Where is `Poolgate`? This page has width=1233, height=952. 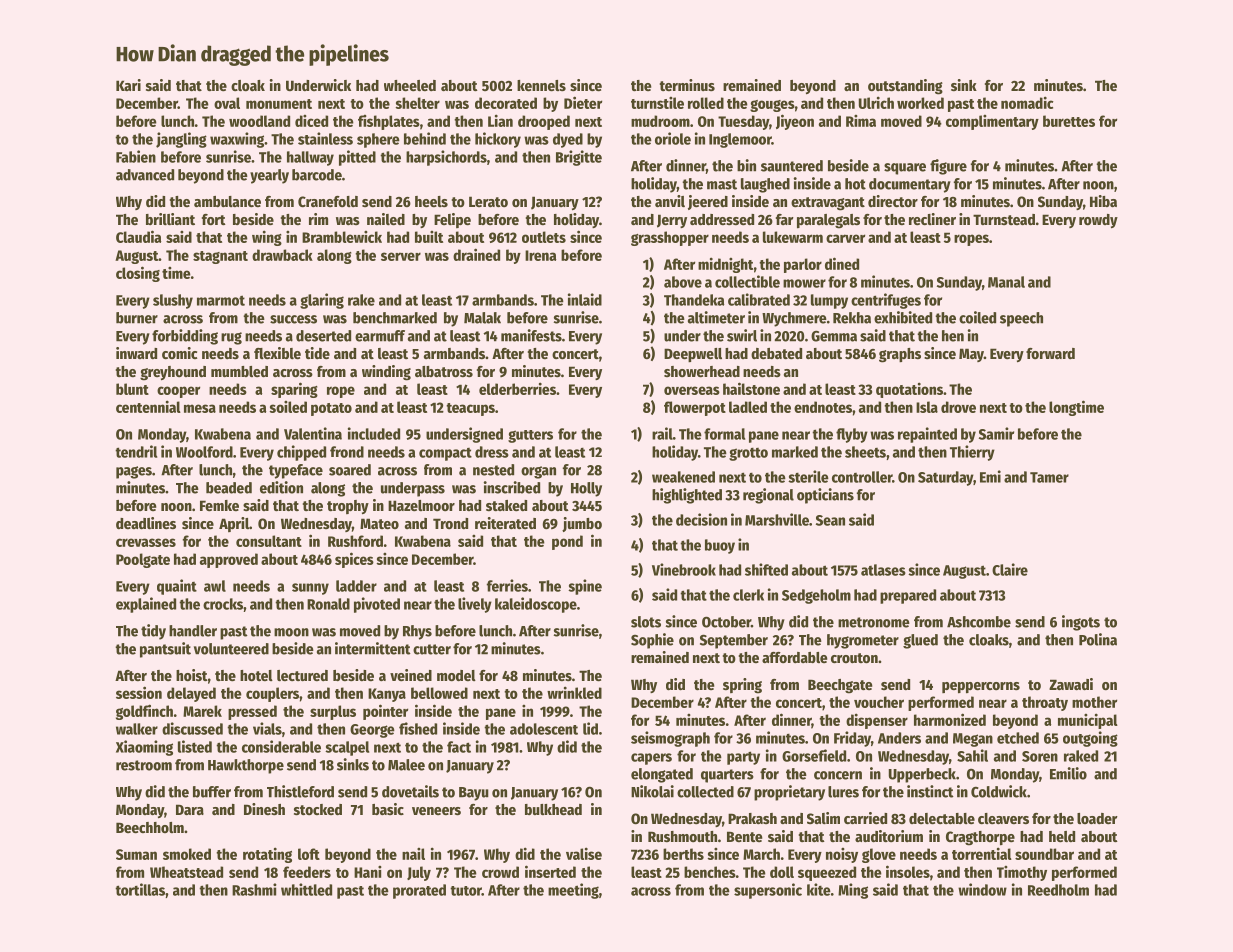
Poolgate is located at coordinates (143, 560).
